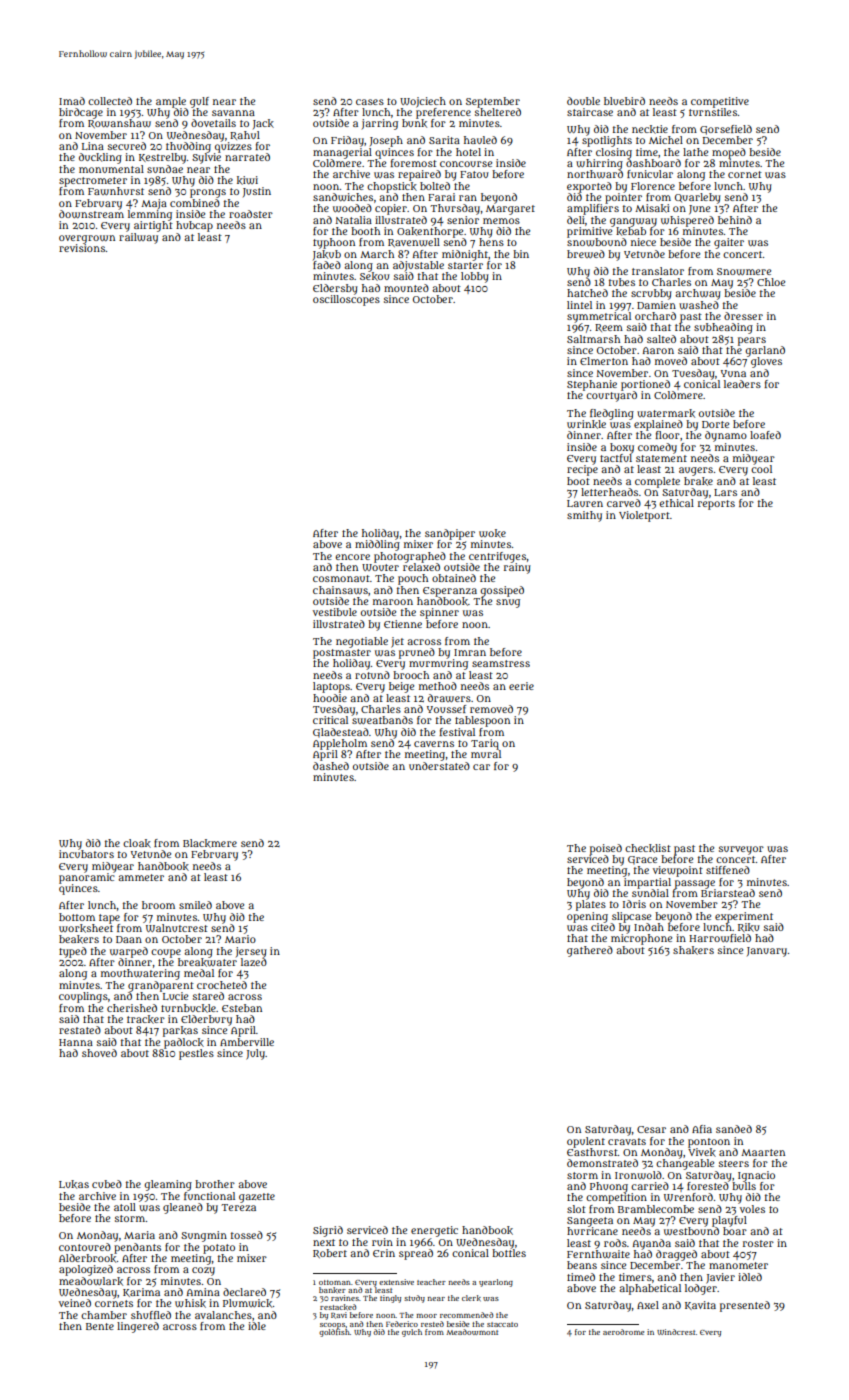 This image has width=849, height=1400. Describe the element at coordinates (472, 1332) in the image. I see `Meadowmont` at that location.
